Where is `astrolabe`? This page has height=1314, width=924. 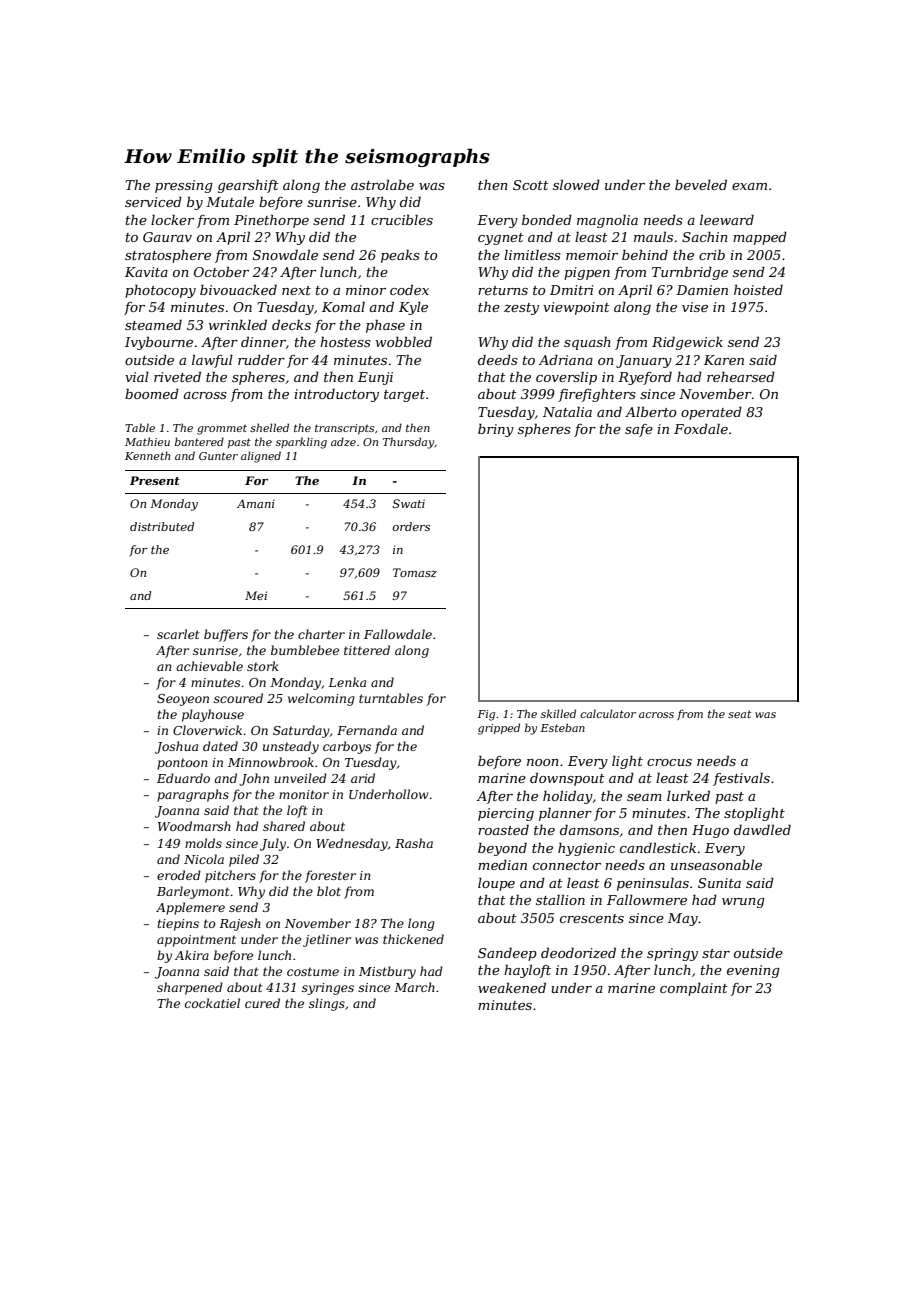 astrolabe is located at coordinates (382, 185).
